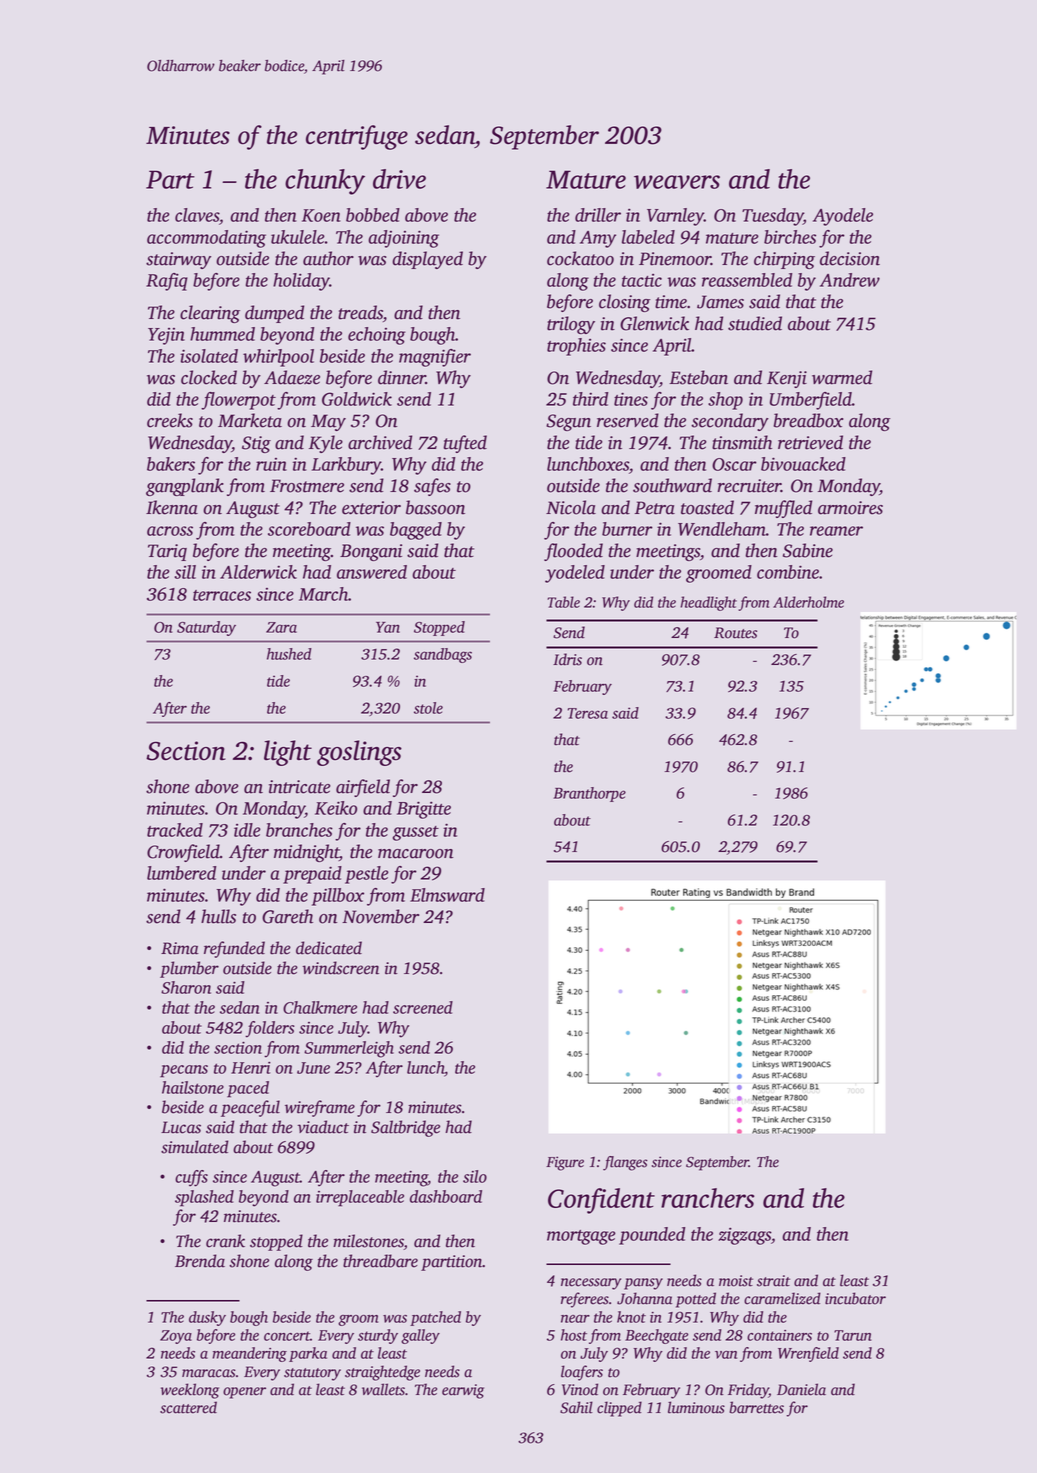  Describe the element at coordinates (287, 1336) in the image. I see `concert` at that location.
